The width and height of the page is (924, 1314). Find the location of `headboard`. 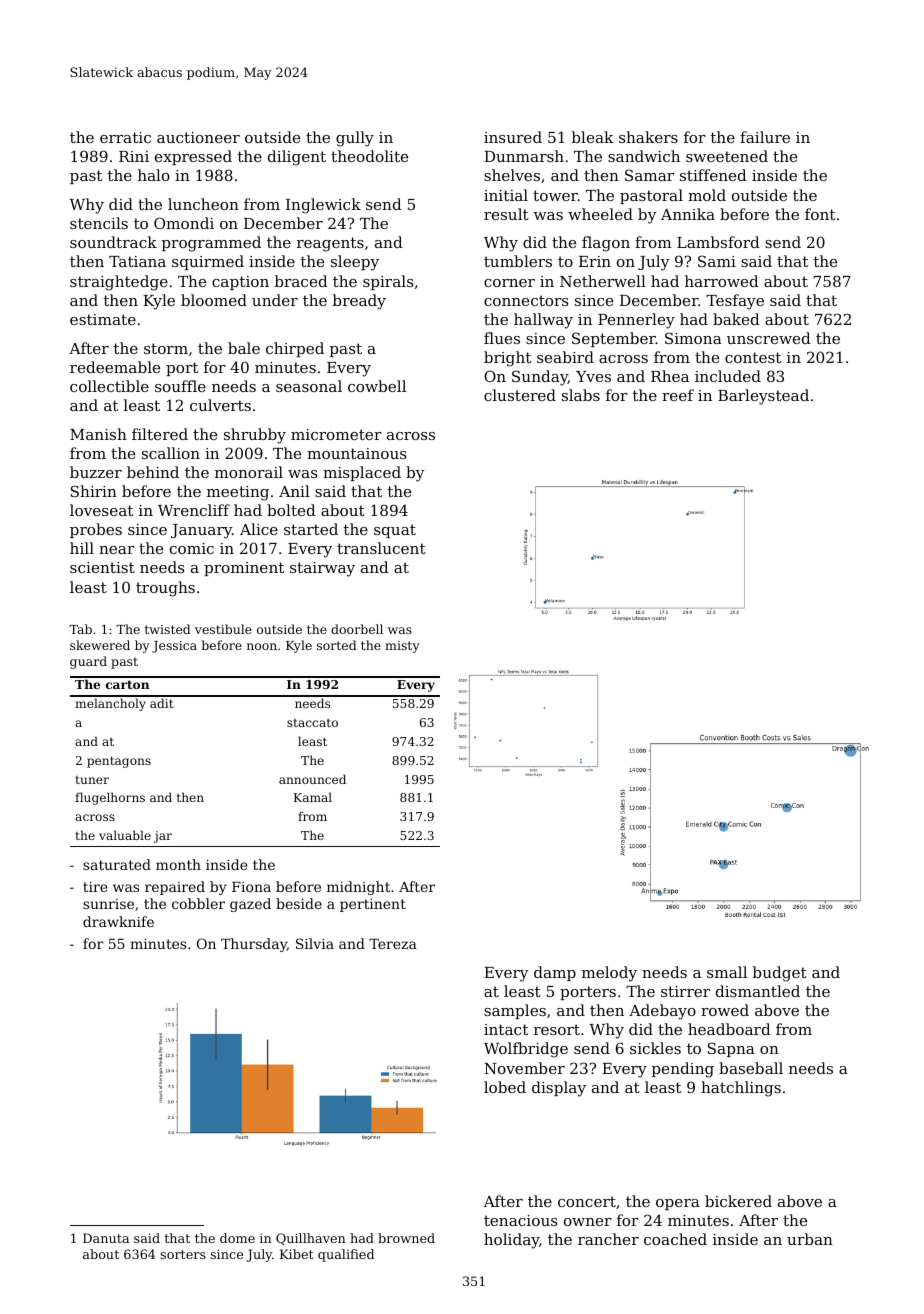

headboard is located at coordinates (729, 1029).
